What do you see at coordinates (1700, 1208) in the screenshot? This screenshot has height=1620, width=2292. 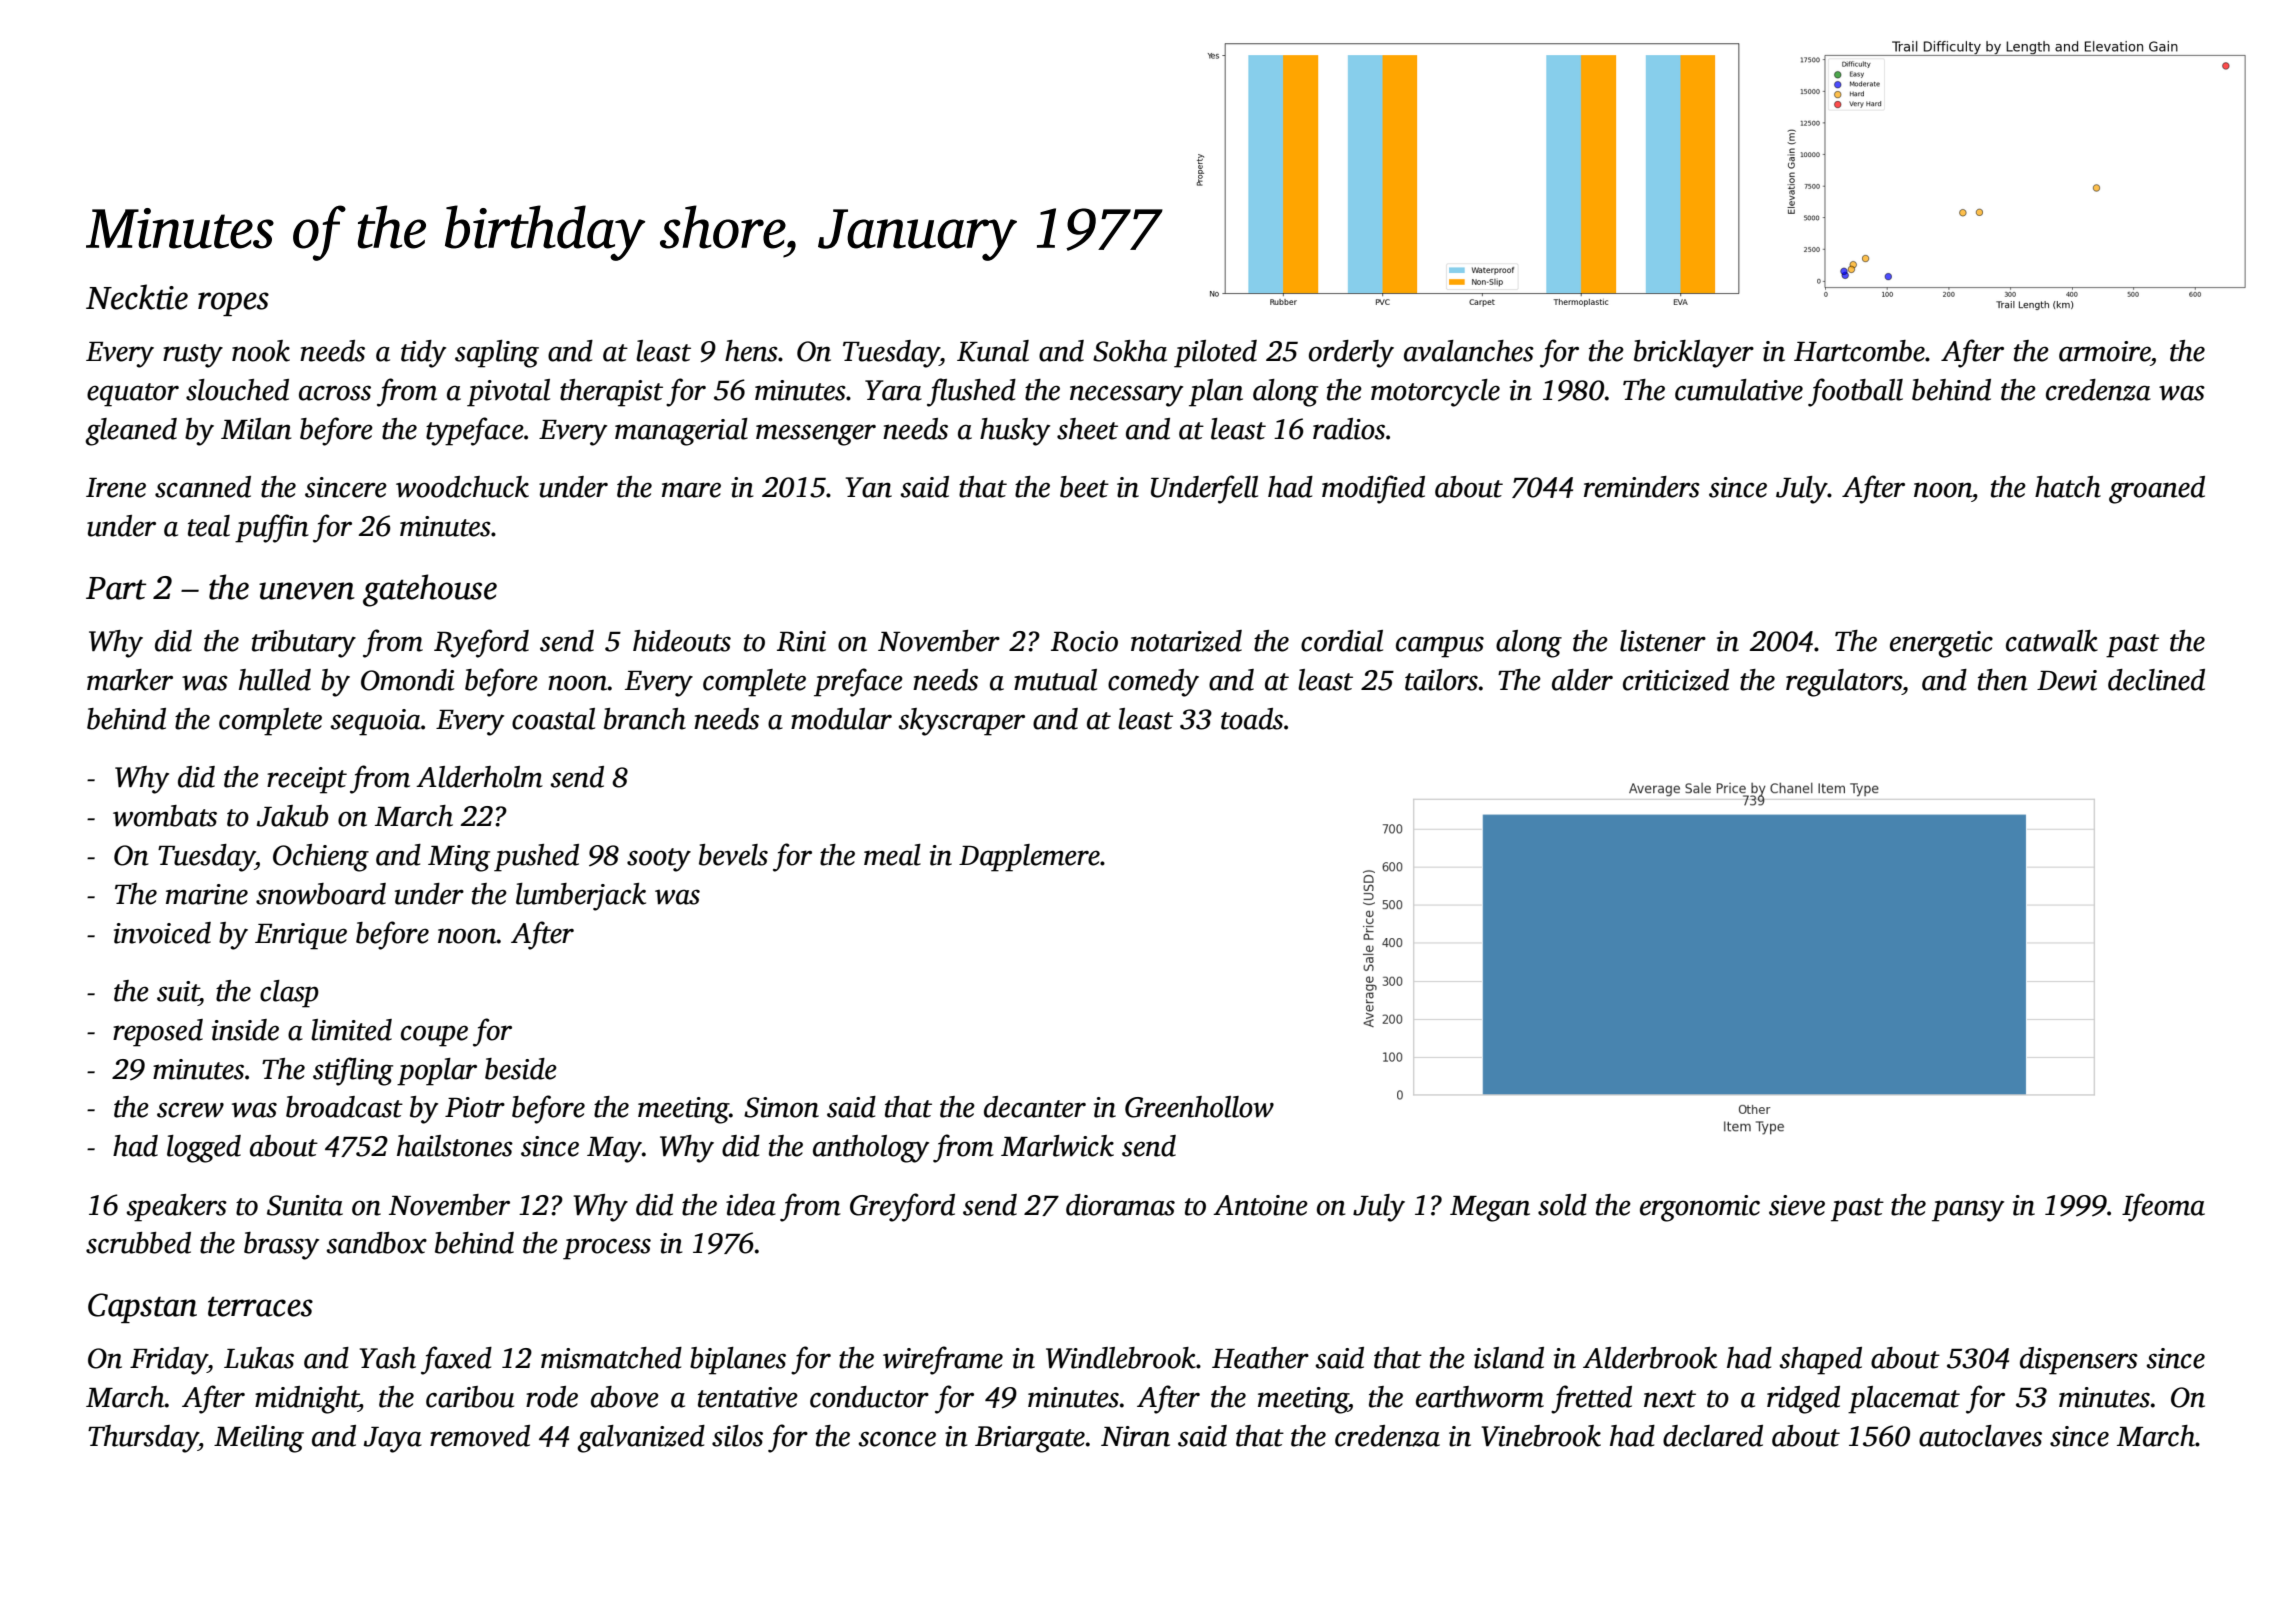 I see `ergonomic` at bounding box center [1700, 1208].
